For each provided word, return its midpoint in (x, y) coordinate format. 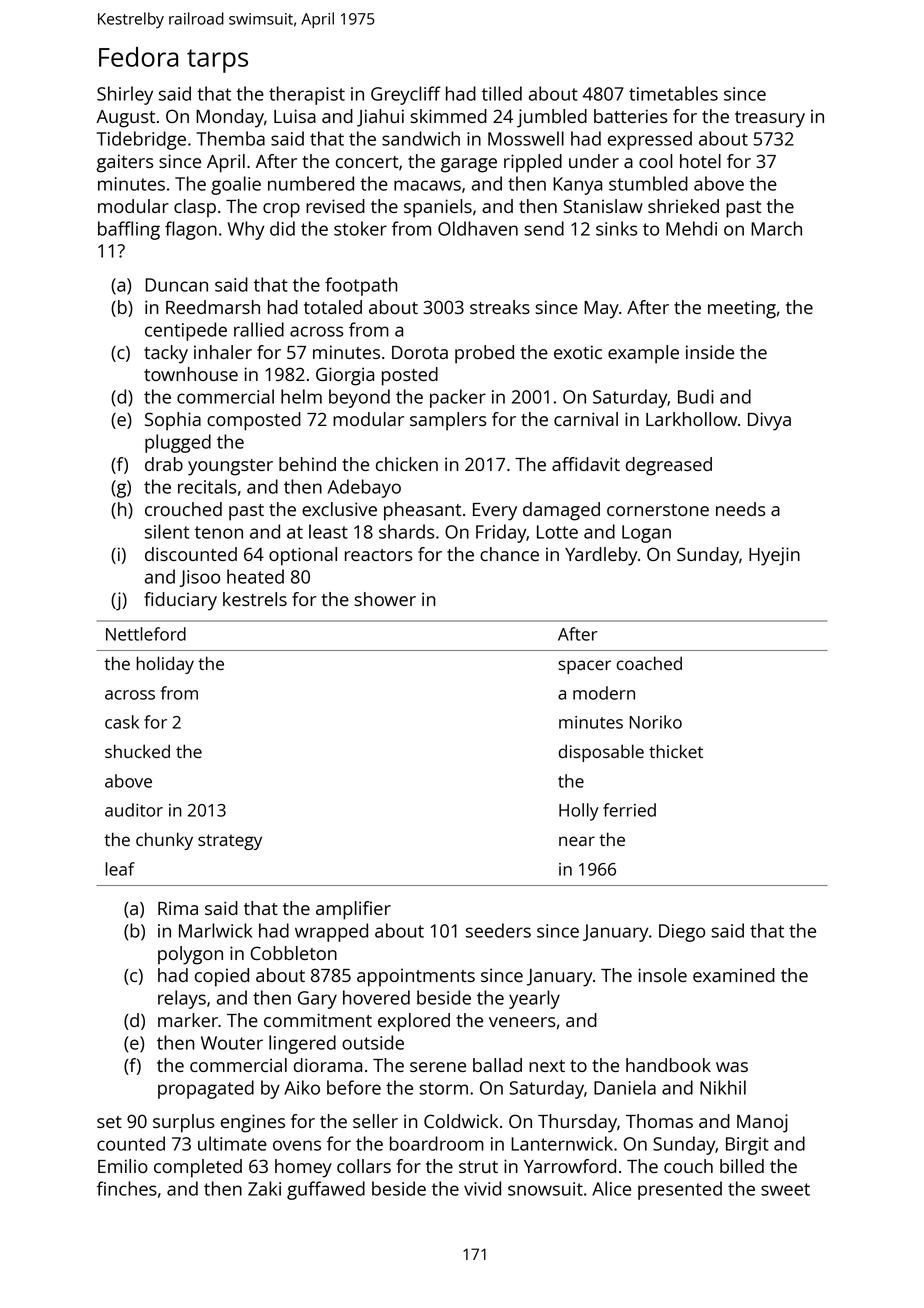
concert (367, 162)
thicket (676, 751)
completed (198, 1168)
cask (122, 722)
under (594, 161)
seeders (498, 930)
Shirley (125, 95)
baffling (129, 230)
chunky (164, 841)
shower (385, 599)
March (776, 228)
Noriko (656, 722)
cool (656, 161)
